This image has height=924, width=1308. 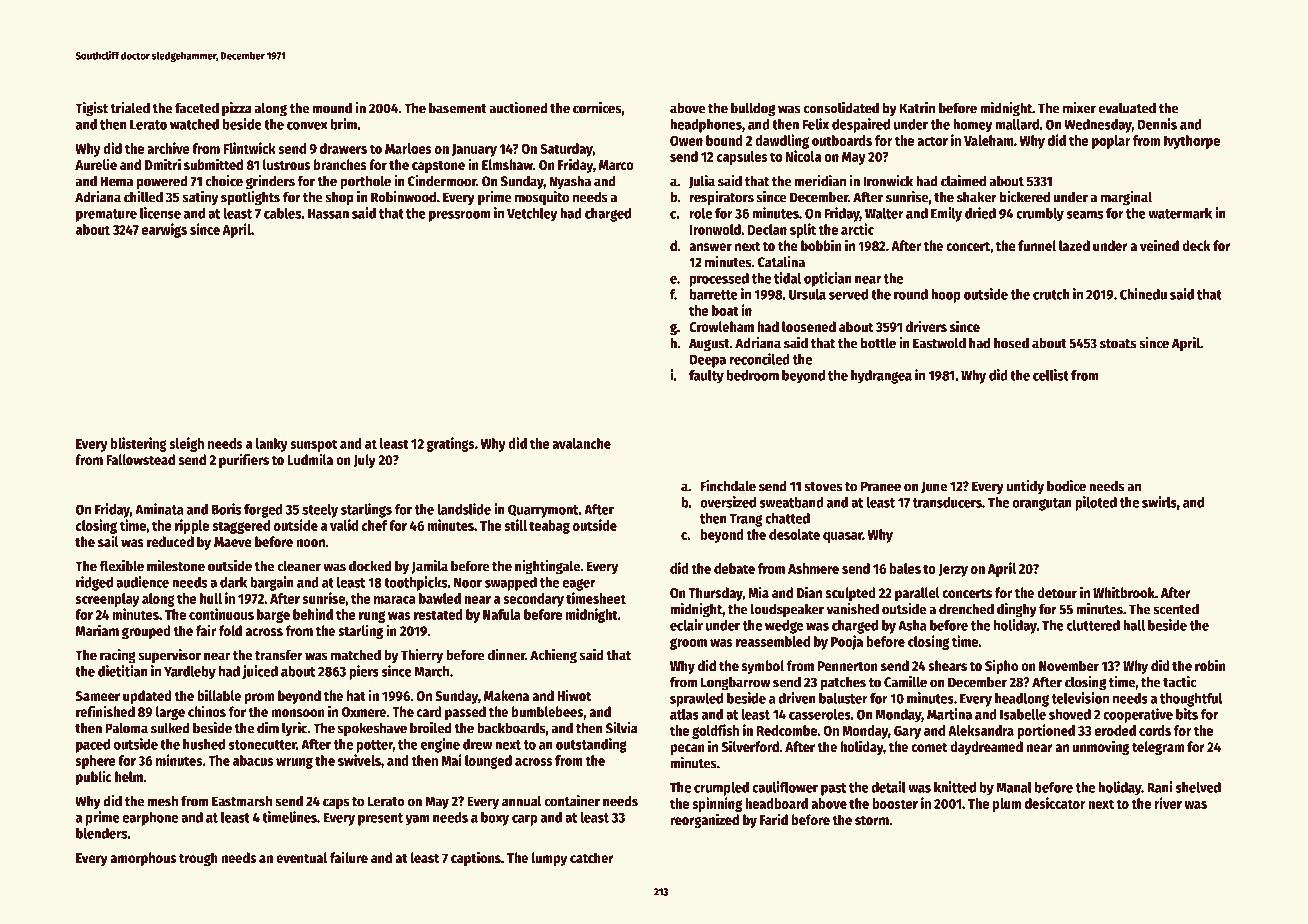 I want to click on amorphous, so click(x=143, y=859).
